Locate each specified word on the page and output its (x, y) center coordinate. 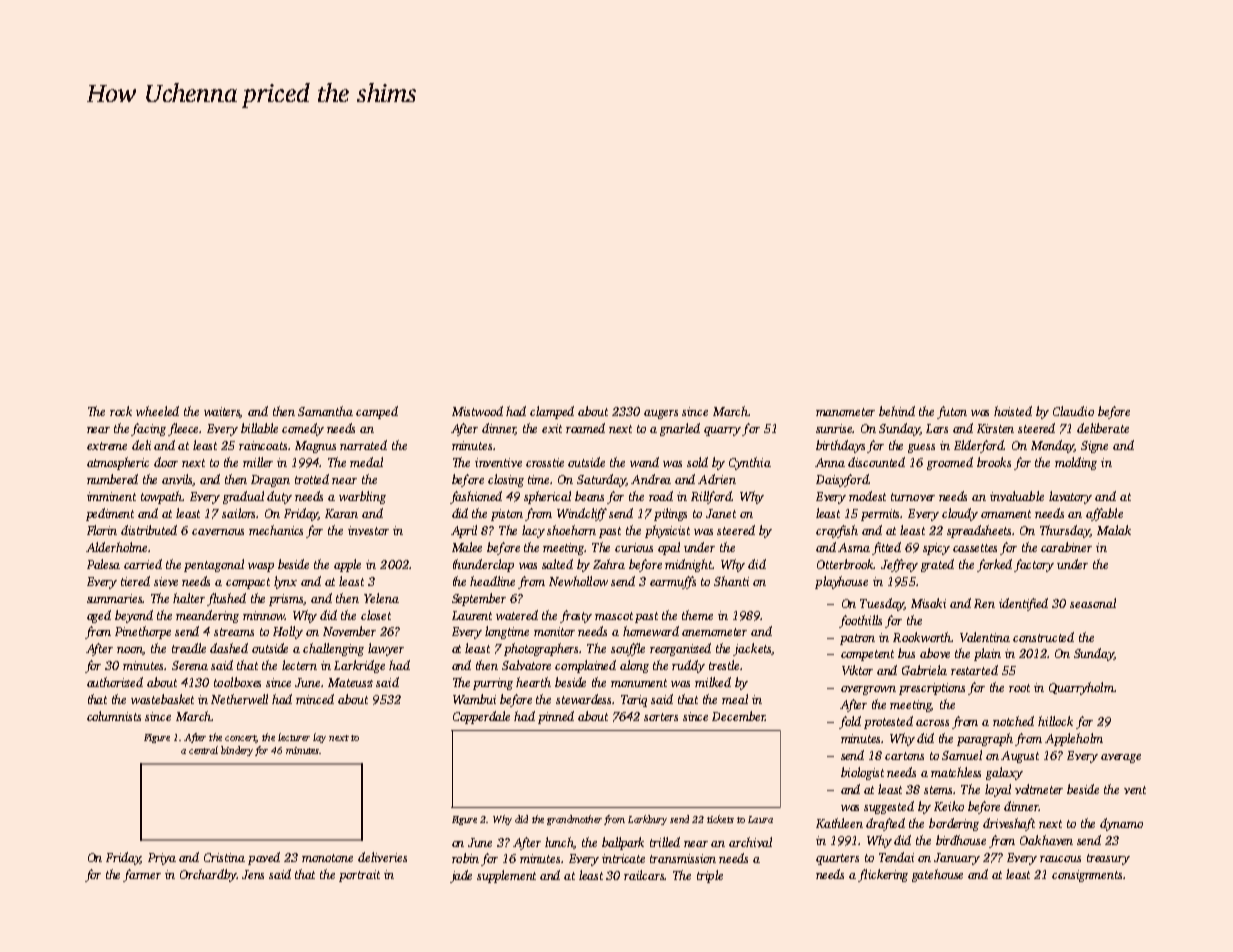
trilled (665, 842)
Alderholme (116, 547)
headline (492, 581)
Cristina (224, 857)
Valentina (985, 637)
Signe (1094, 447)
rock (121, 411)
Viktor (857, 670)
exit (552, 428)
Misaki (928, 603)
